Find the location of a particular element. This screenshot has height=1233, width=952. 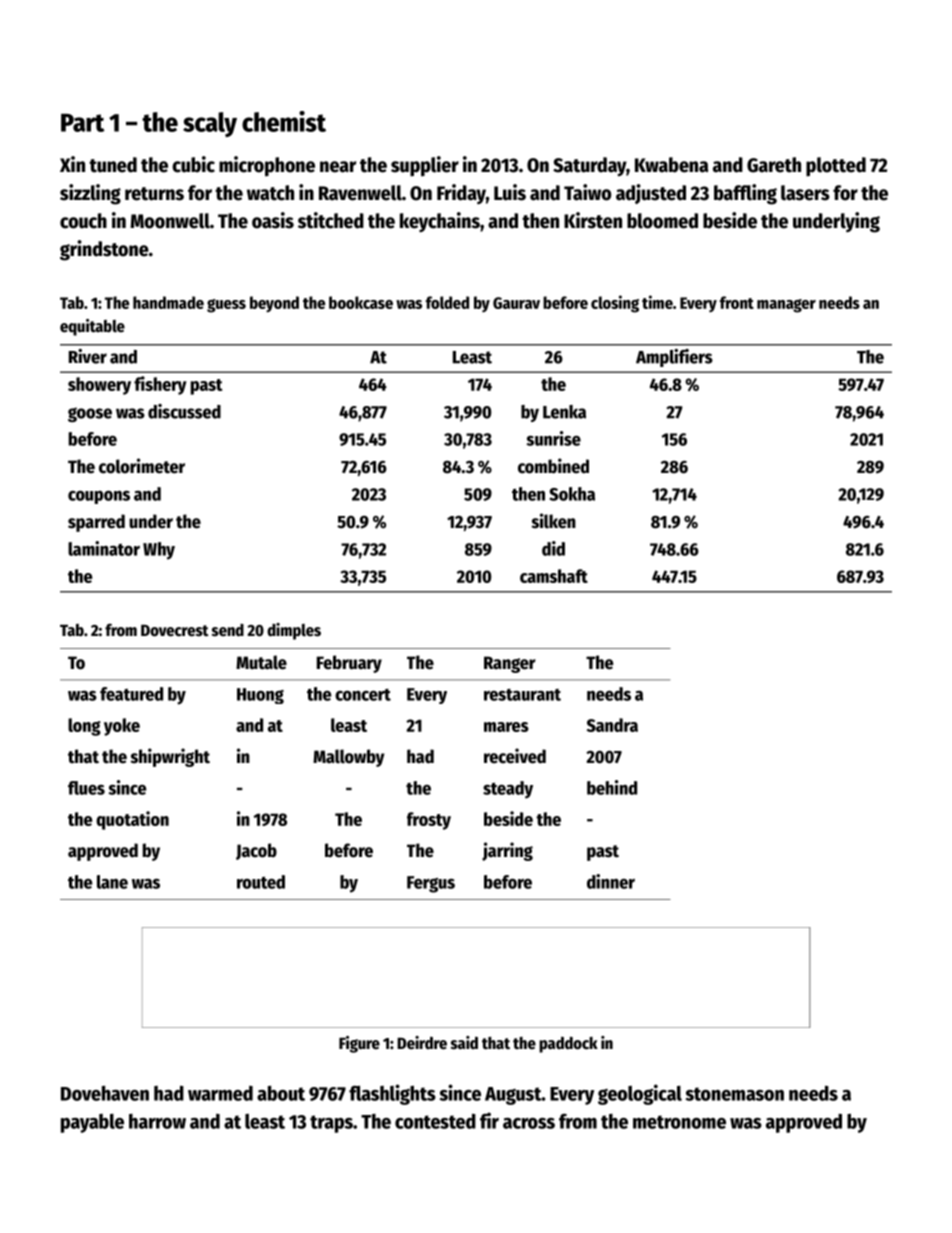

keychains is located at coordinates (440, 222).
